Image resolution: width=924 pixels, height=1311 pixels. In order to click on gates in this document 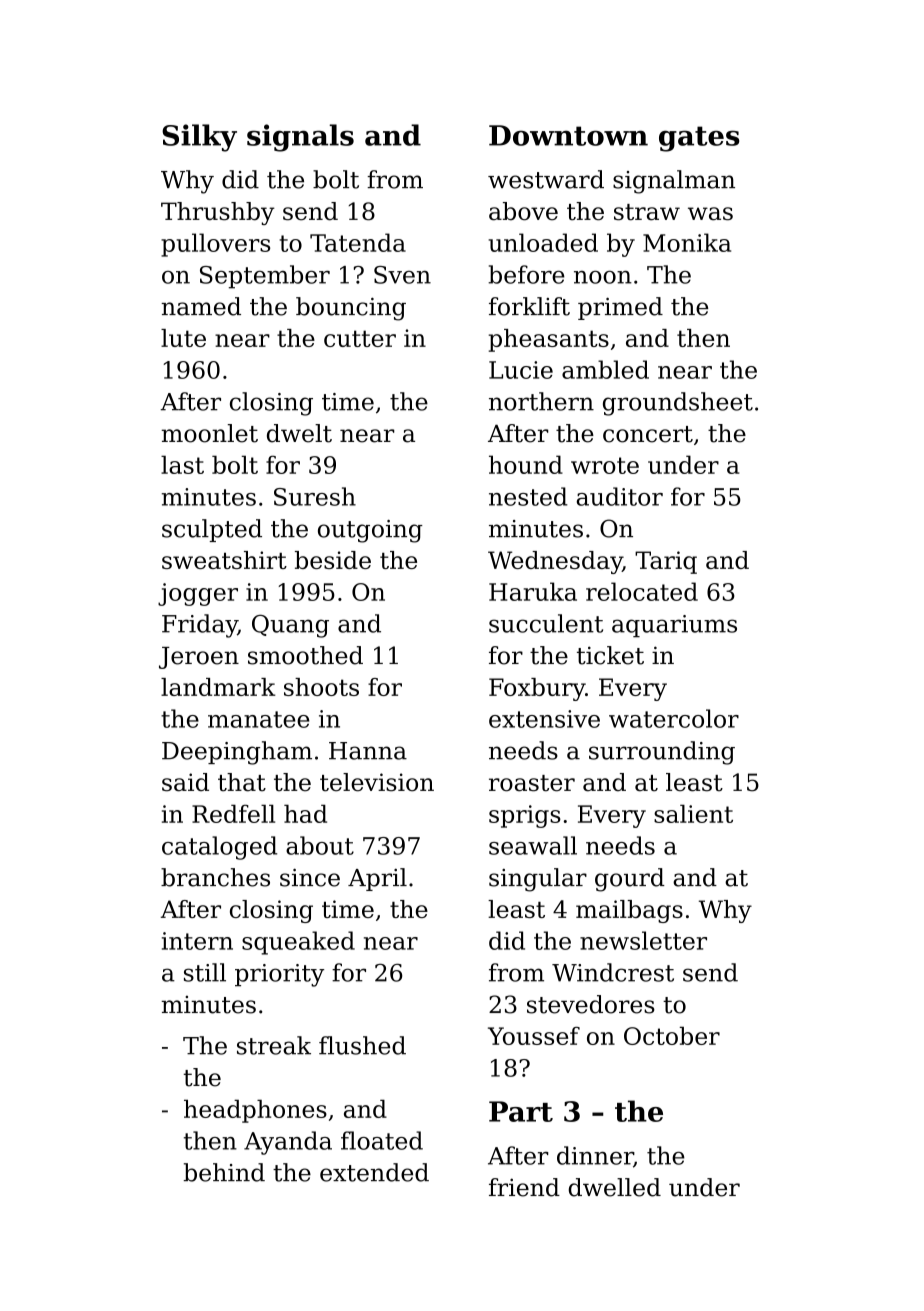, I will do `click(699, 139)`.
